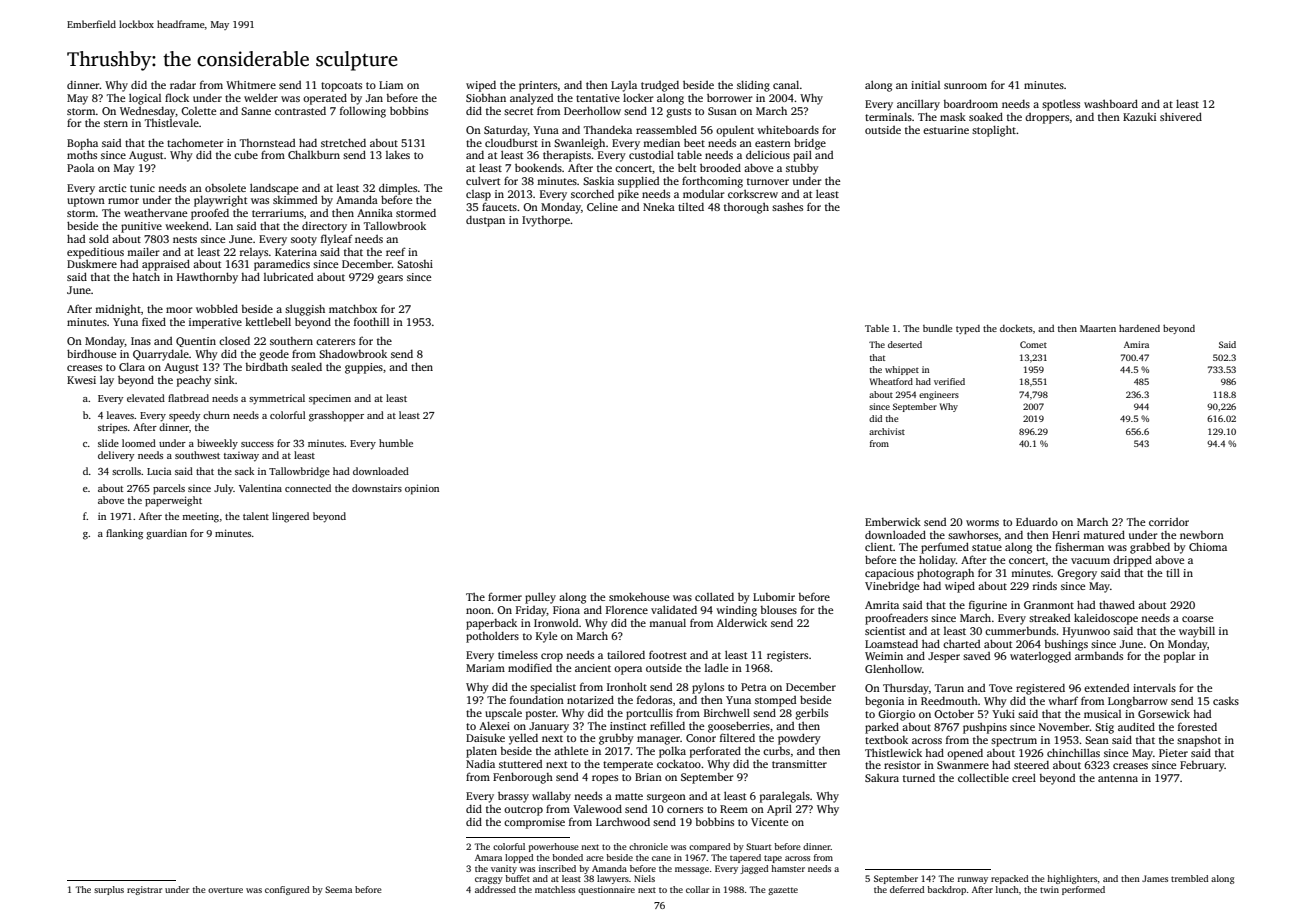 This screenshot has width=1308, height=924. I want to click on bundle, so click(937, 328).
